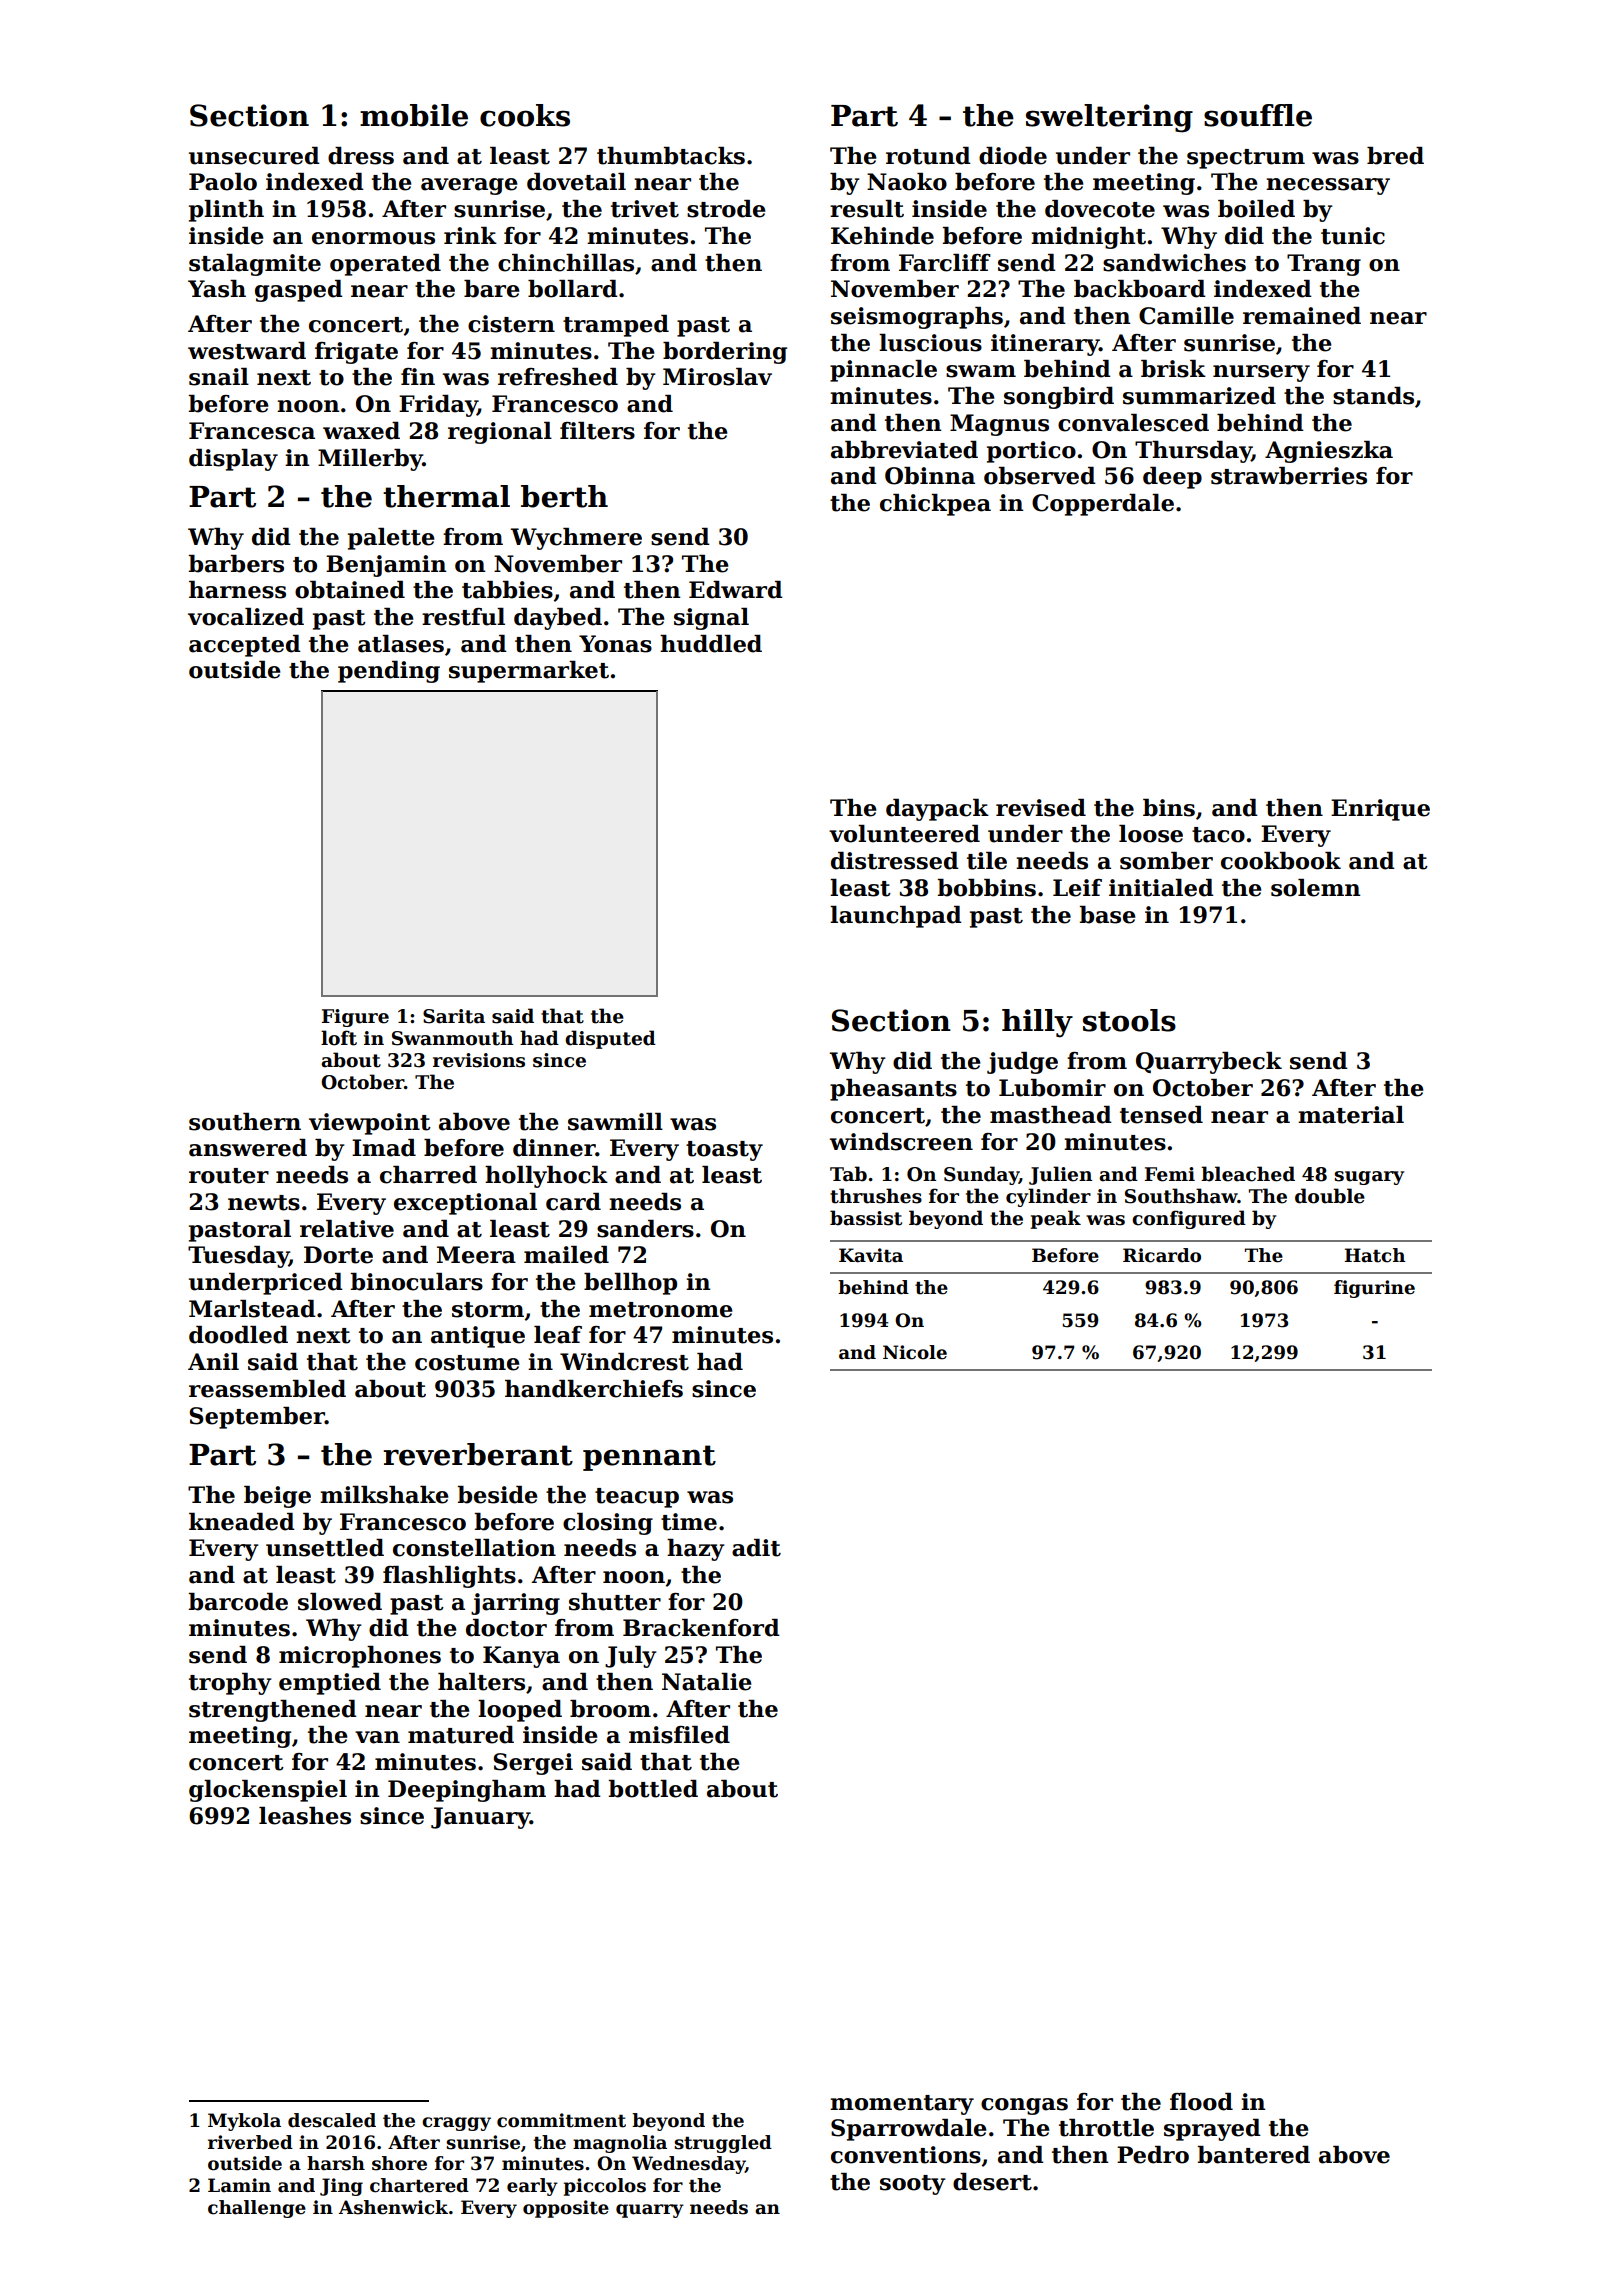 Image resolution: width=1620 pixels, height=2292 pixels. What do you see at coordinates (299, 291) in the image?
I see `gasped` at bounding box center [299, 291].
